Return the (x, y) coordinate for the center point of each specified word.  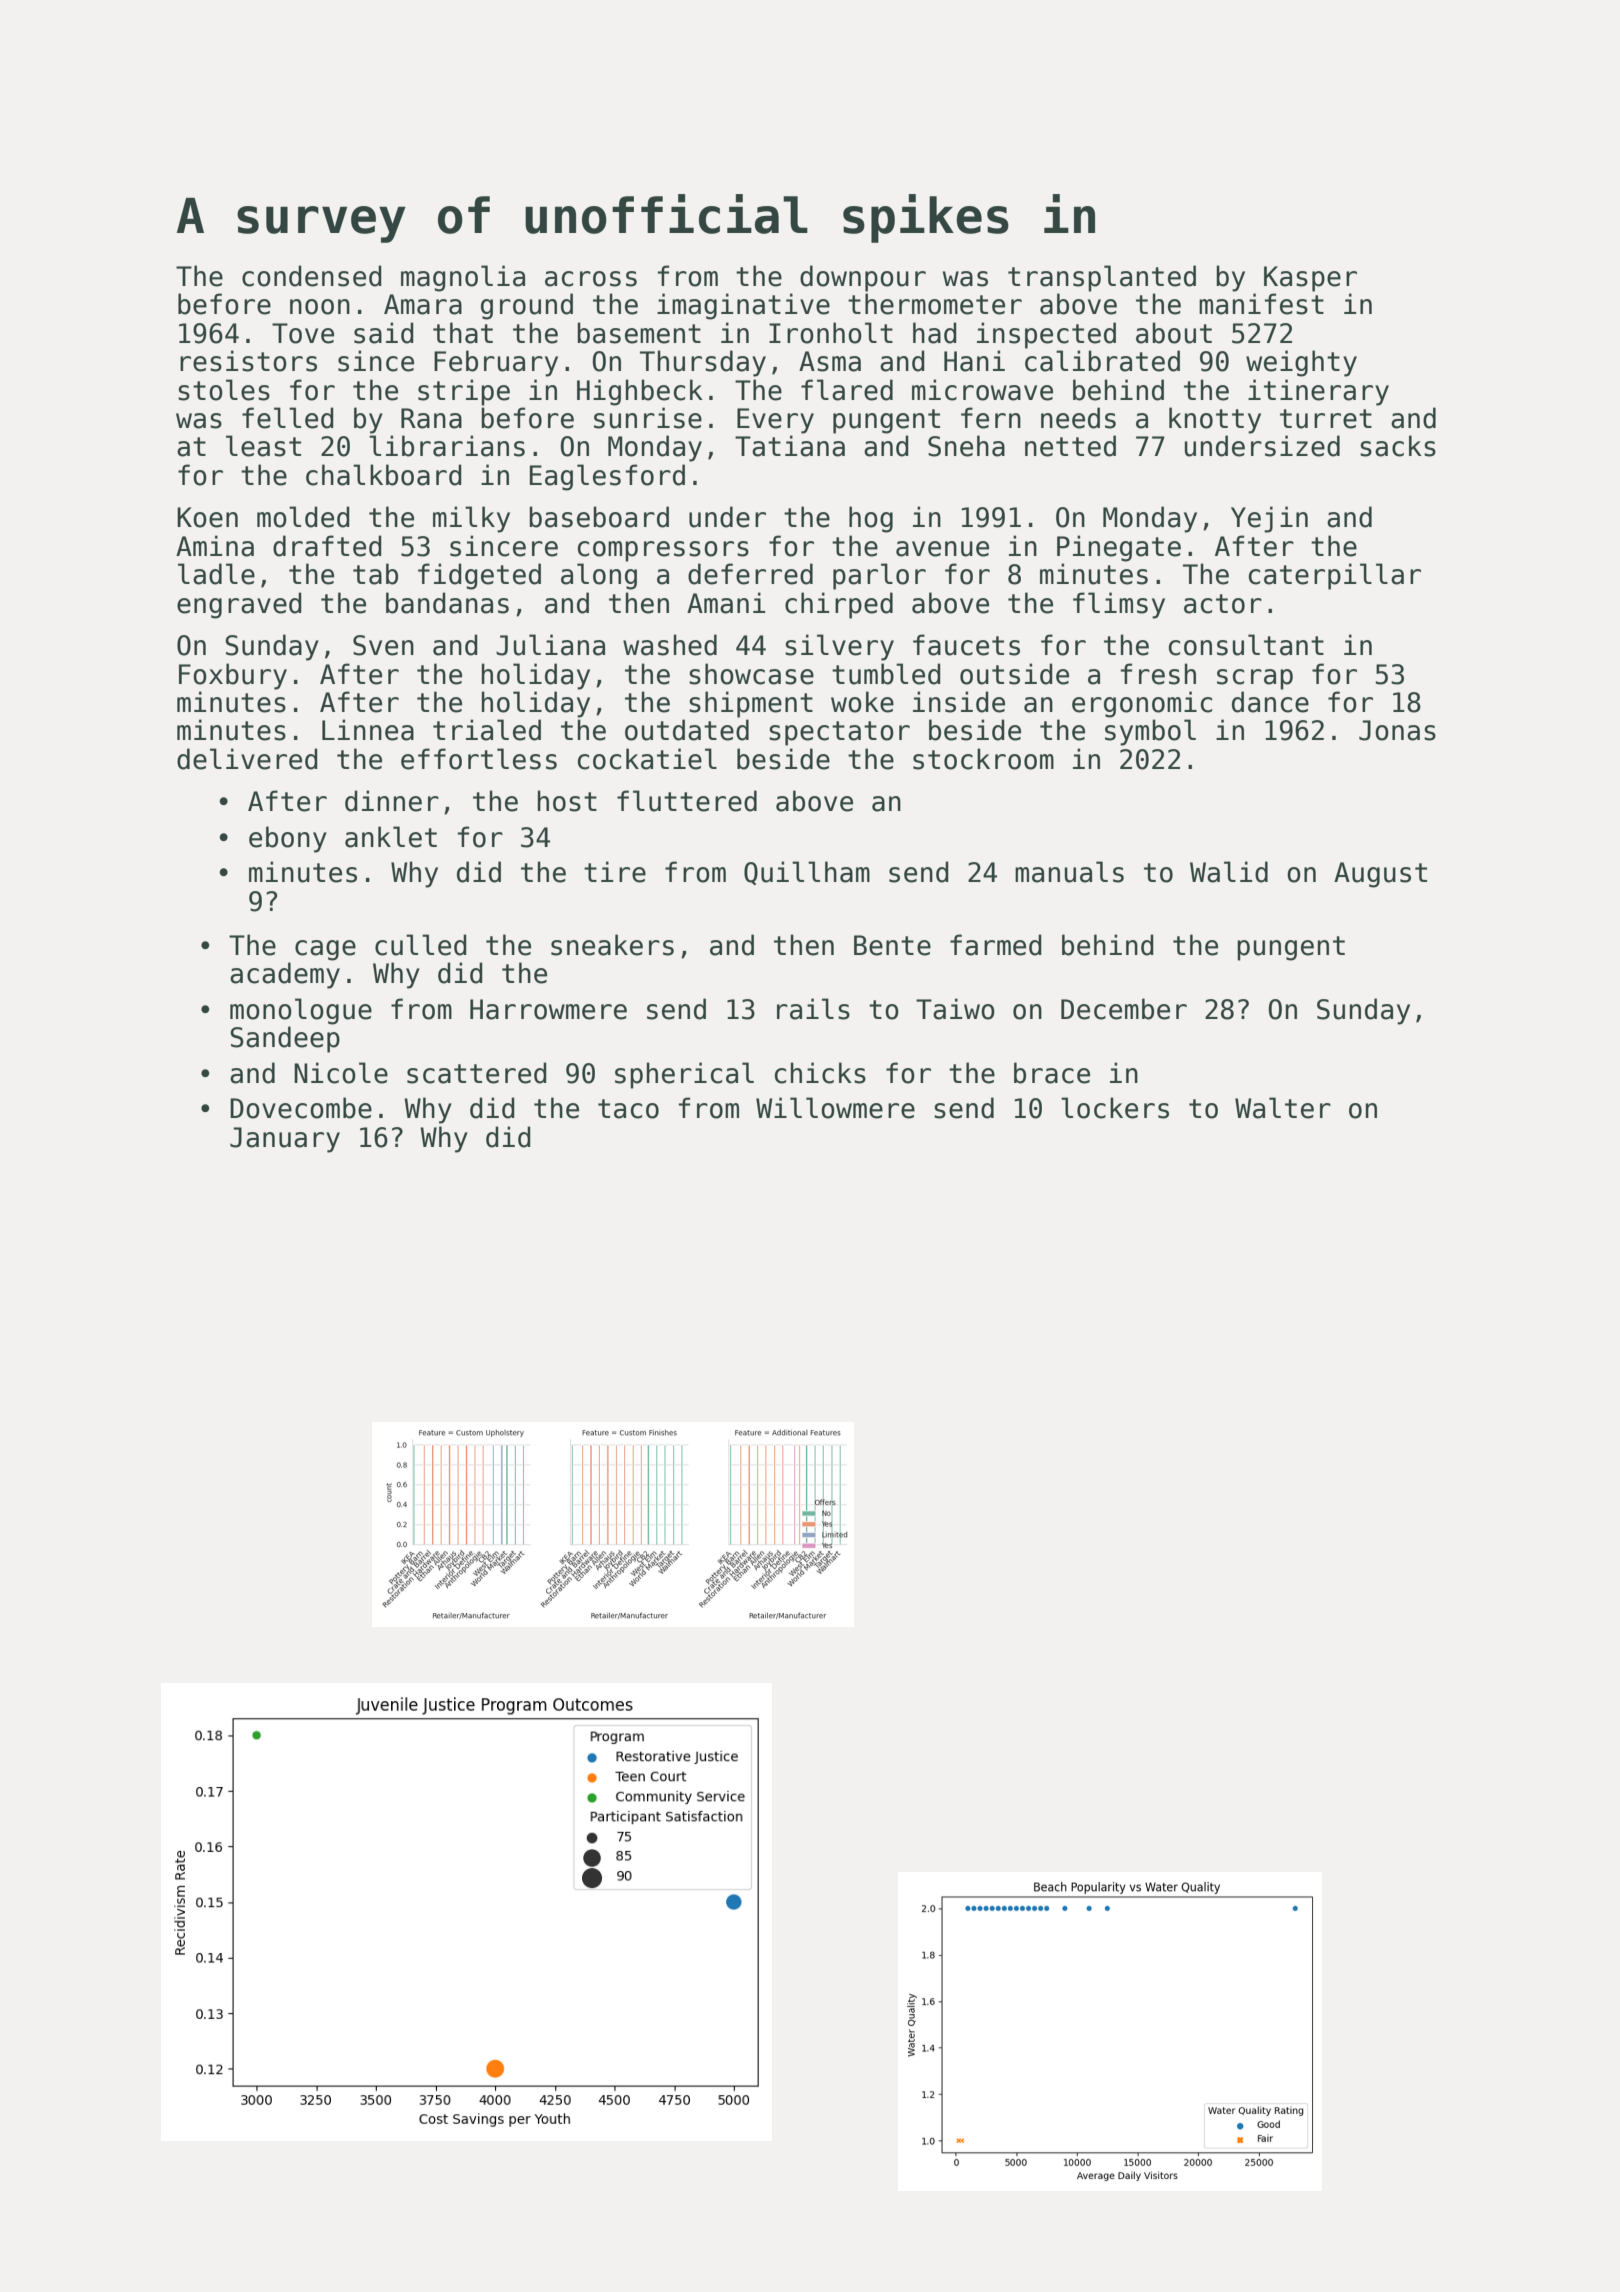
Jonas (1397, 730)
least (263, 446)
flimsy (1119, 605)
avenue (942, 549)
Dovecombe (301, 1108)
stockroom (983, 759)
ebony (288, 839)
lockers (1115, 1108)
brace (1052, 1073)
